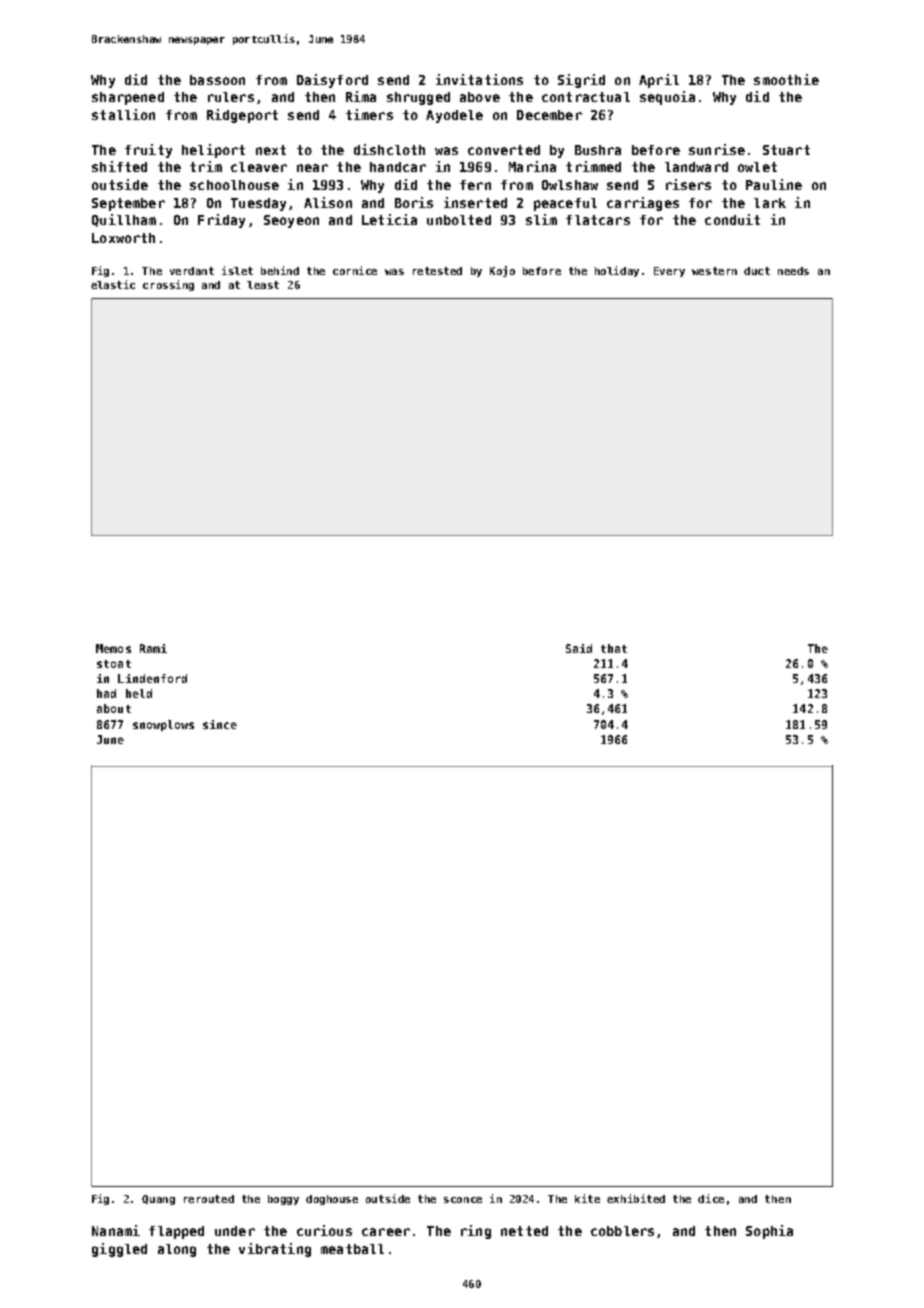 This page has width=924, height=1308. What do you see at coordinates (153, 648) in the page?
I see `Rami` at bounding box center [153, 648].
